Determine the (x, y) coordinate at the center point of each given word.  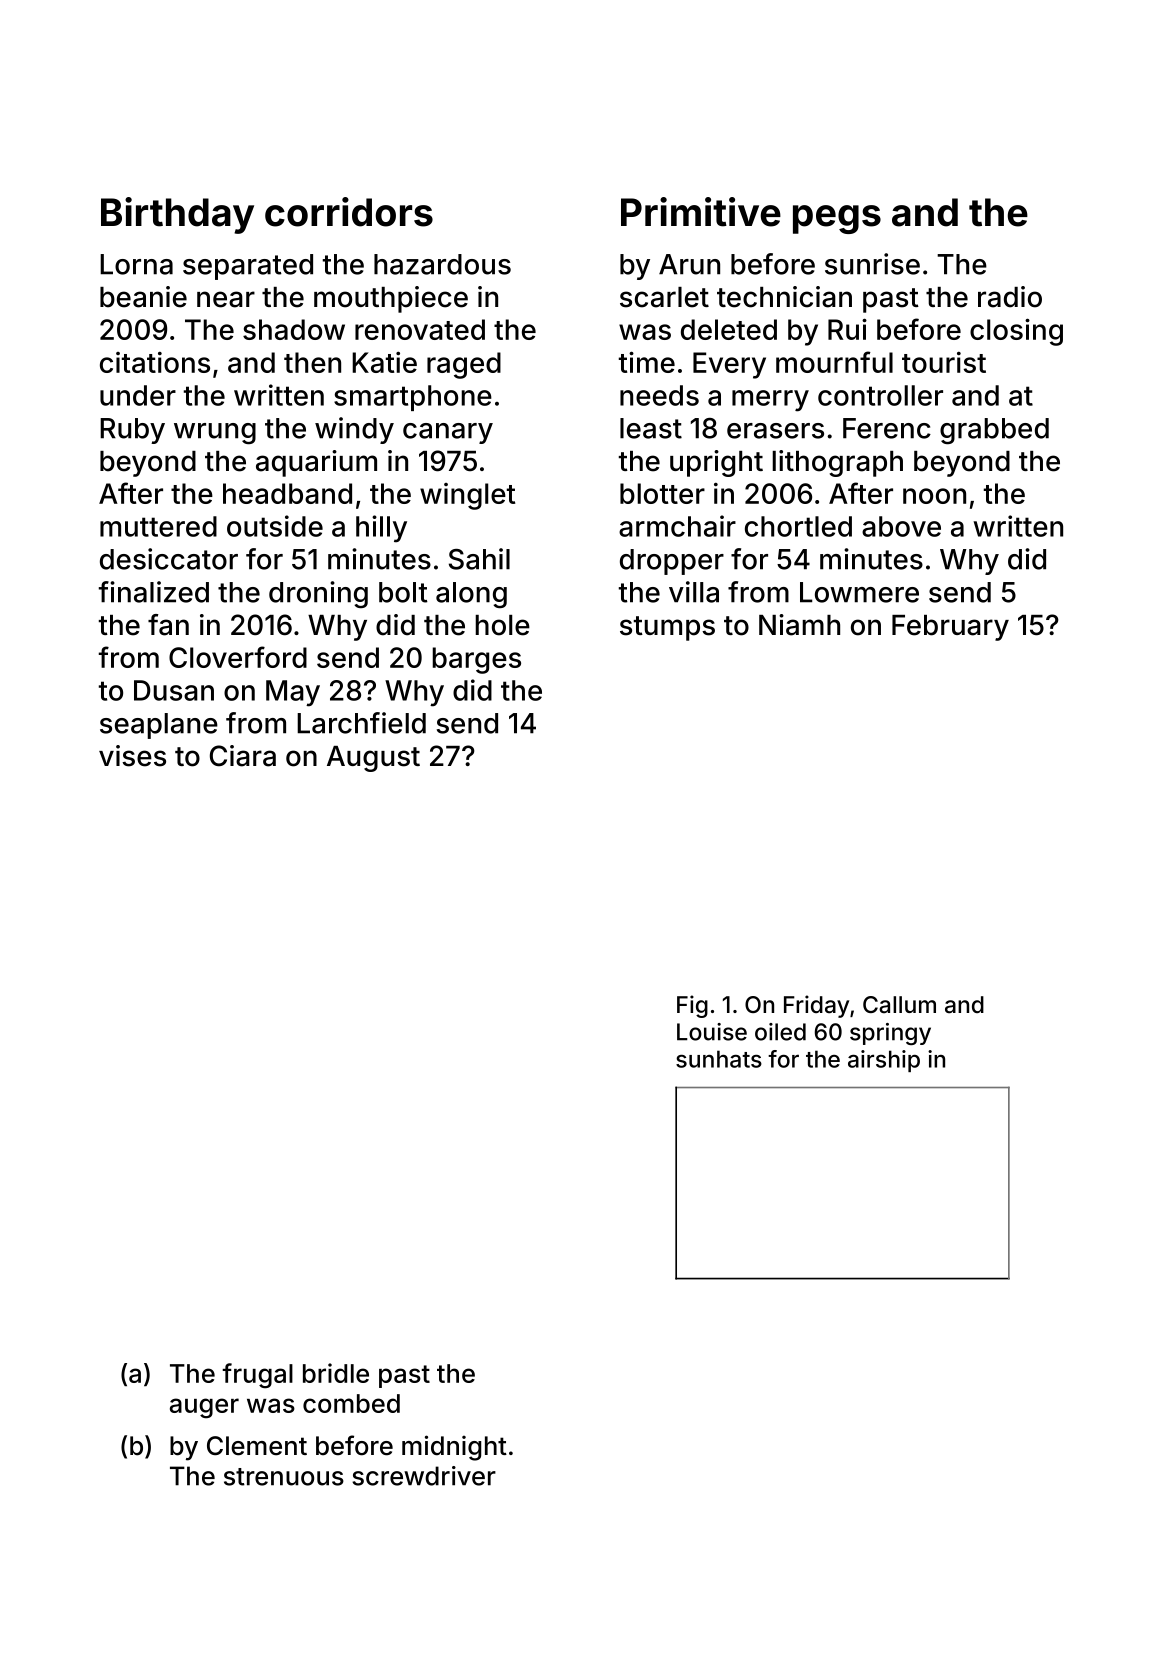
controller (880, 395)
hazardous (442, 264)
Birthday (177, 215)
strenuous (284, 1477)
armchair (677, 526)
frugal (257, 1376)
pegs (837, 219)
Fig (692, 1006)
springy (890, 1034)
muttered (158, 526)
